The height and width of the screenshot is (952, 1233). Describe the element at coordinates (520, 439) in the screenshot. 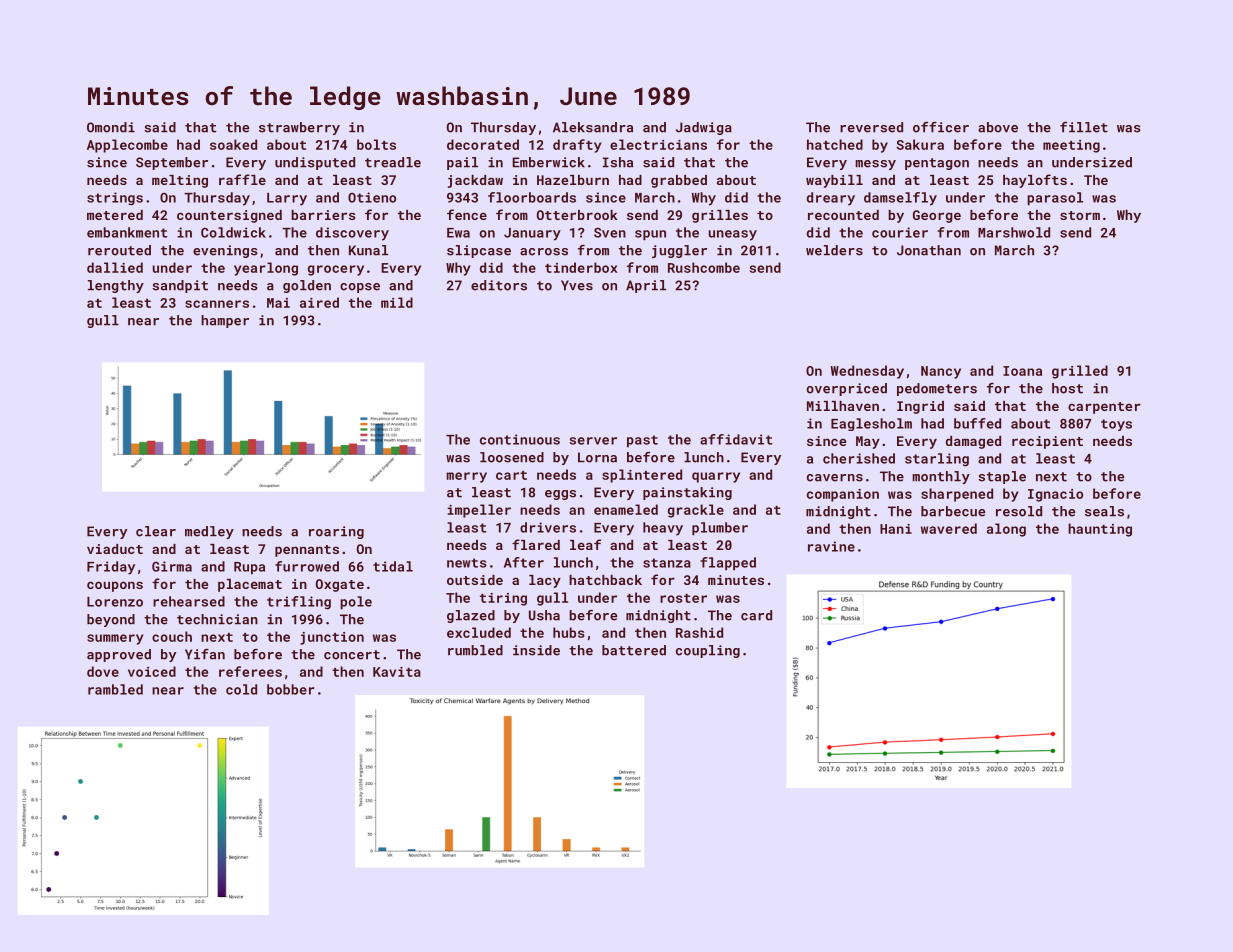

I see `continuous` at that location.
